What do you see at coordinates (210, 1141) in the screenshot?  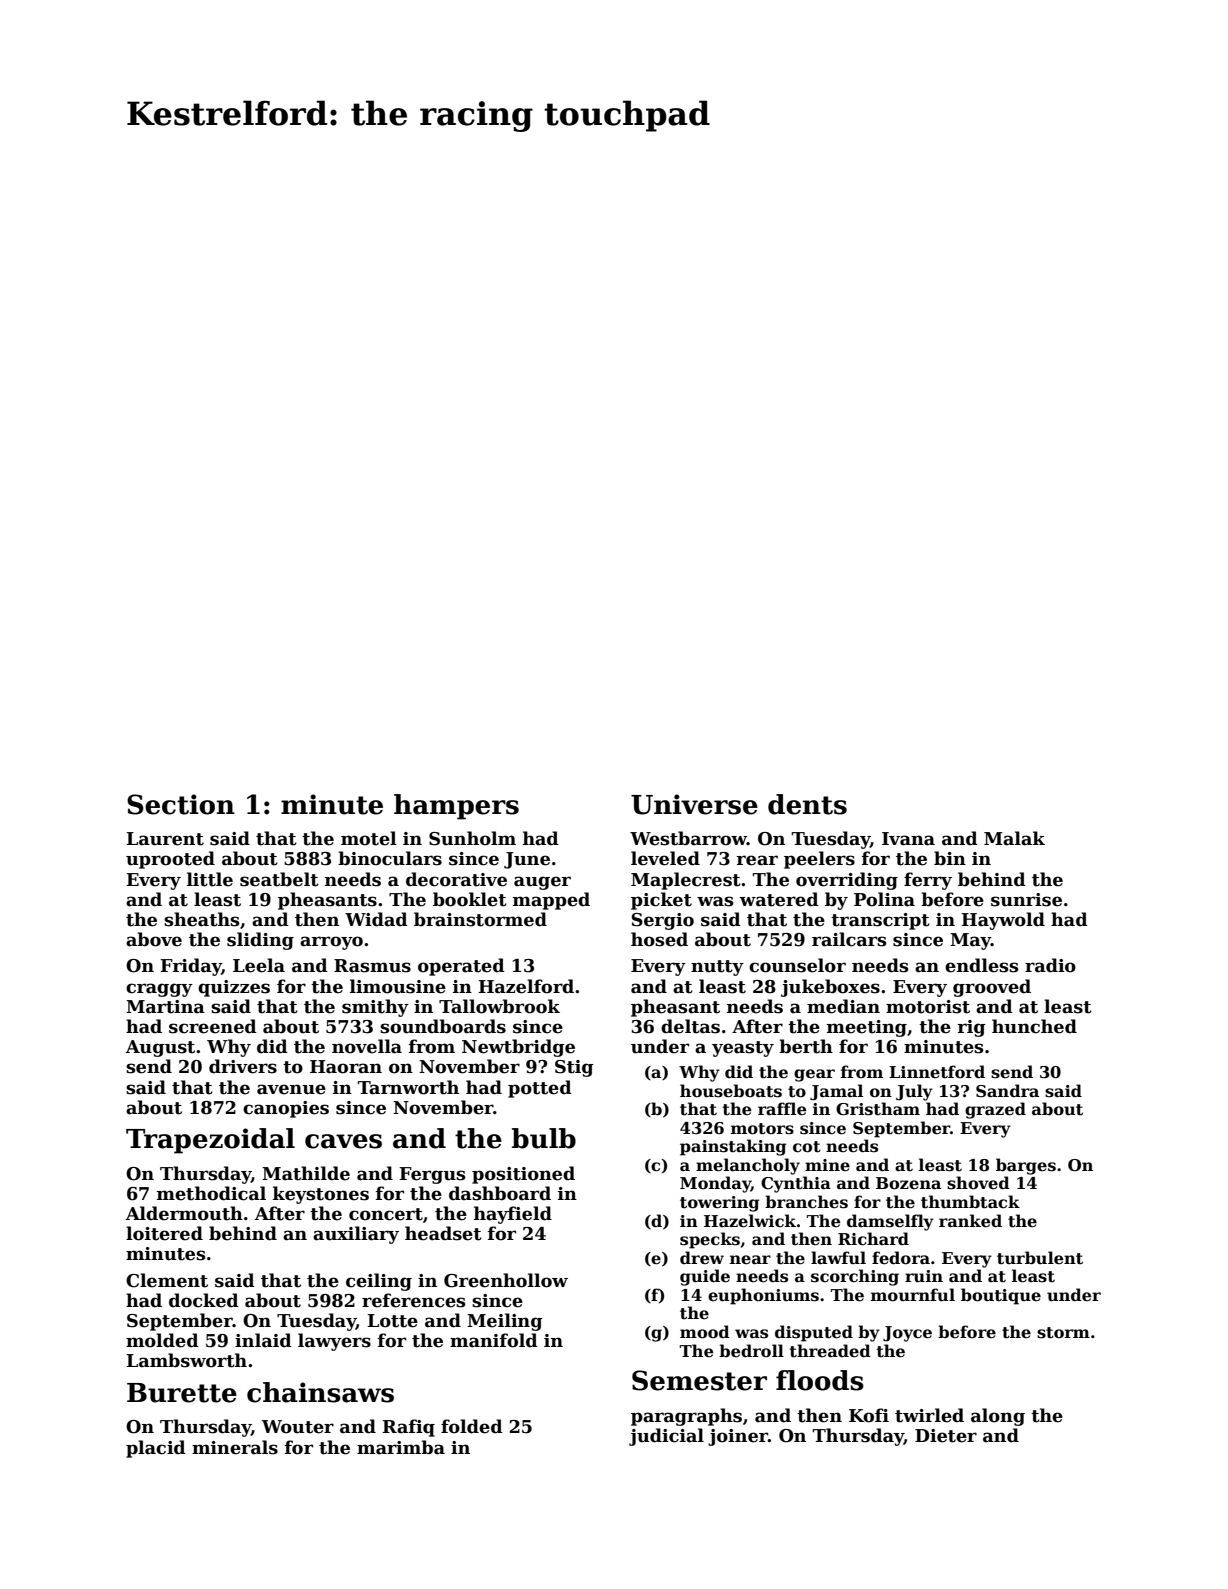 I see `Trapezoidal` at bounding box center [210, 1141].
